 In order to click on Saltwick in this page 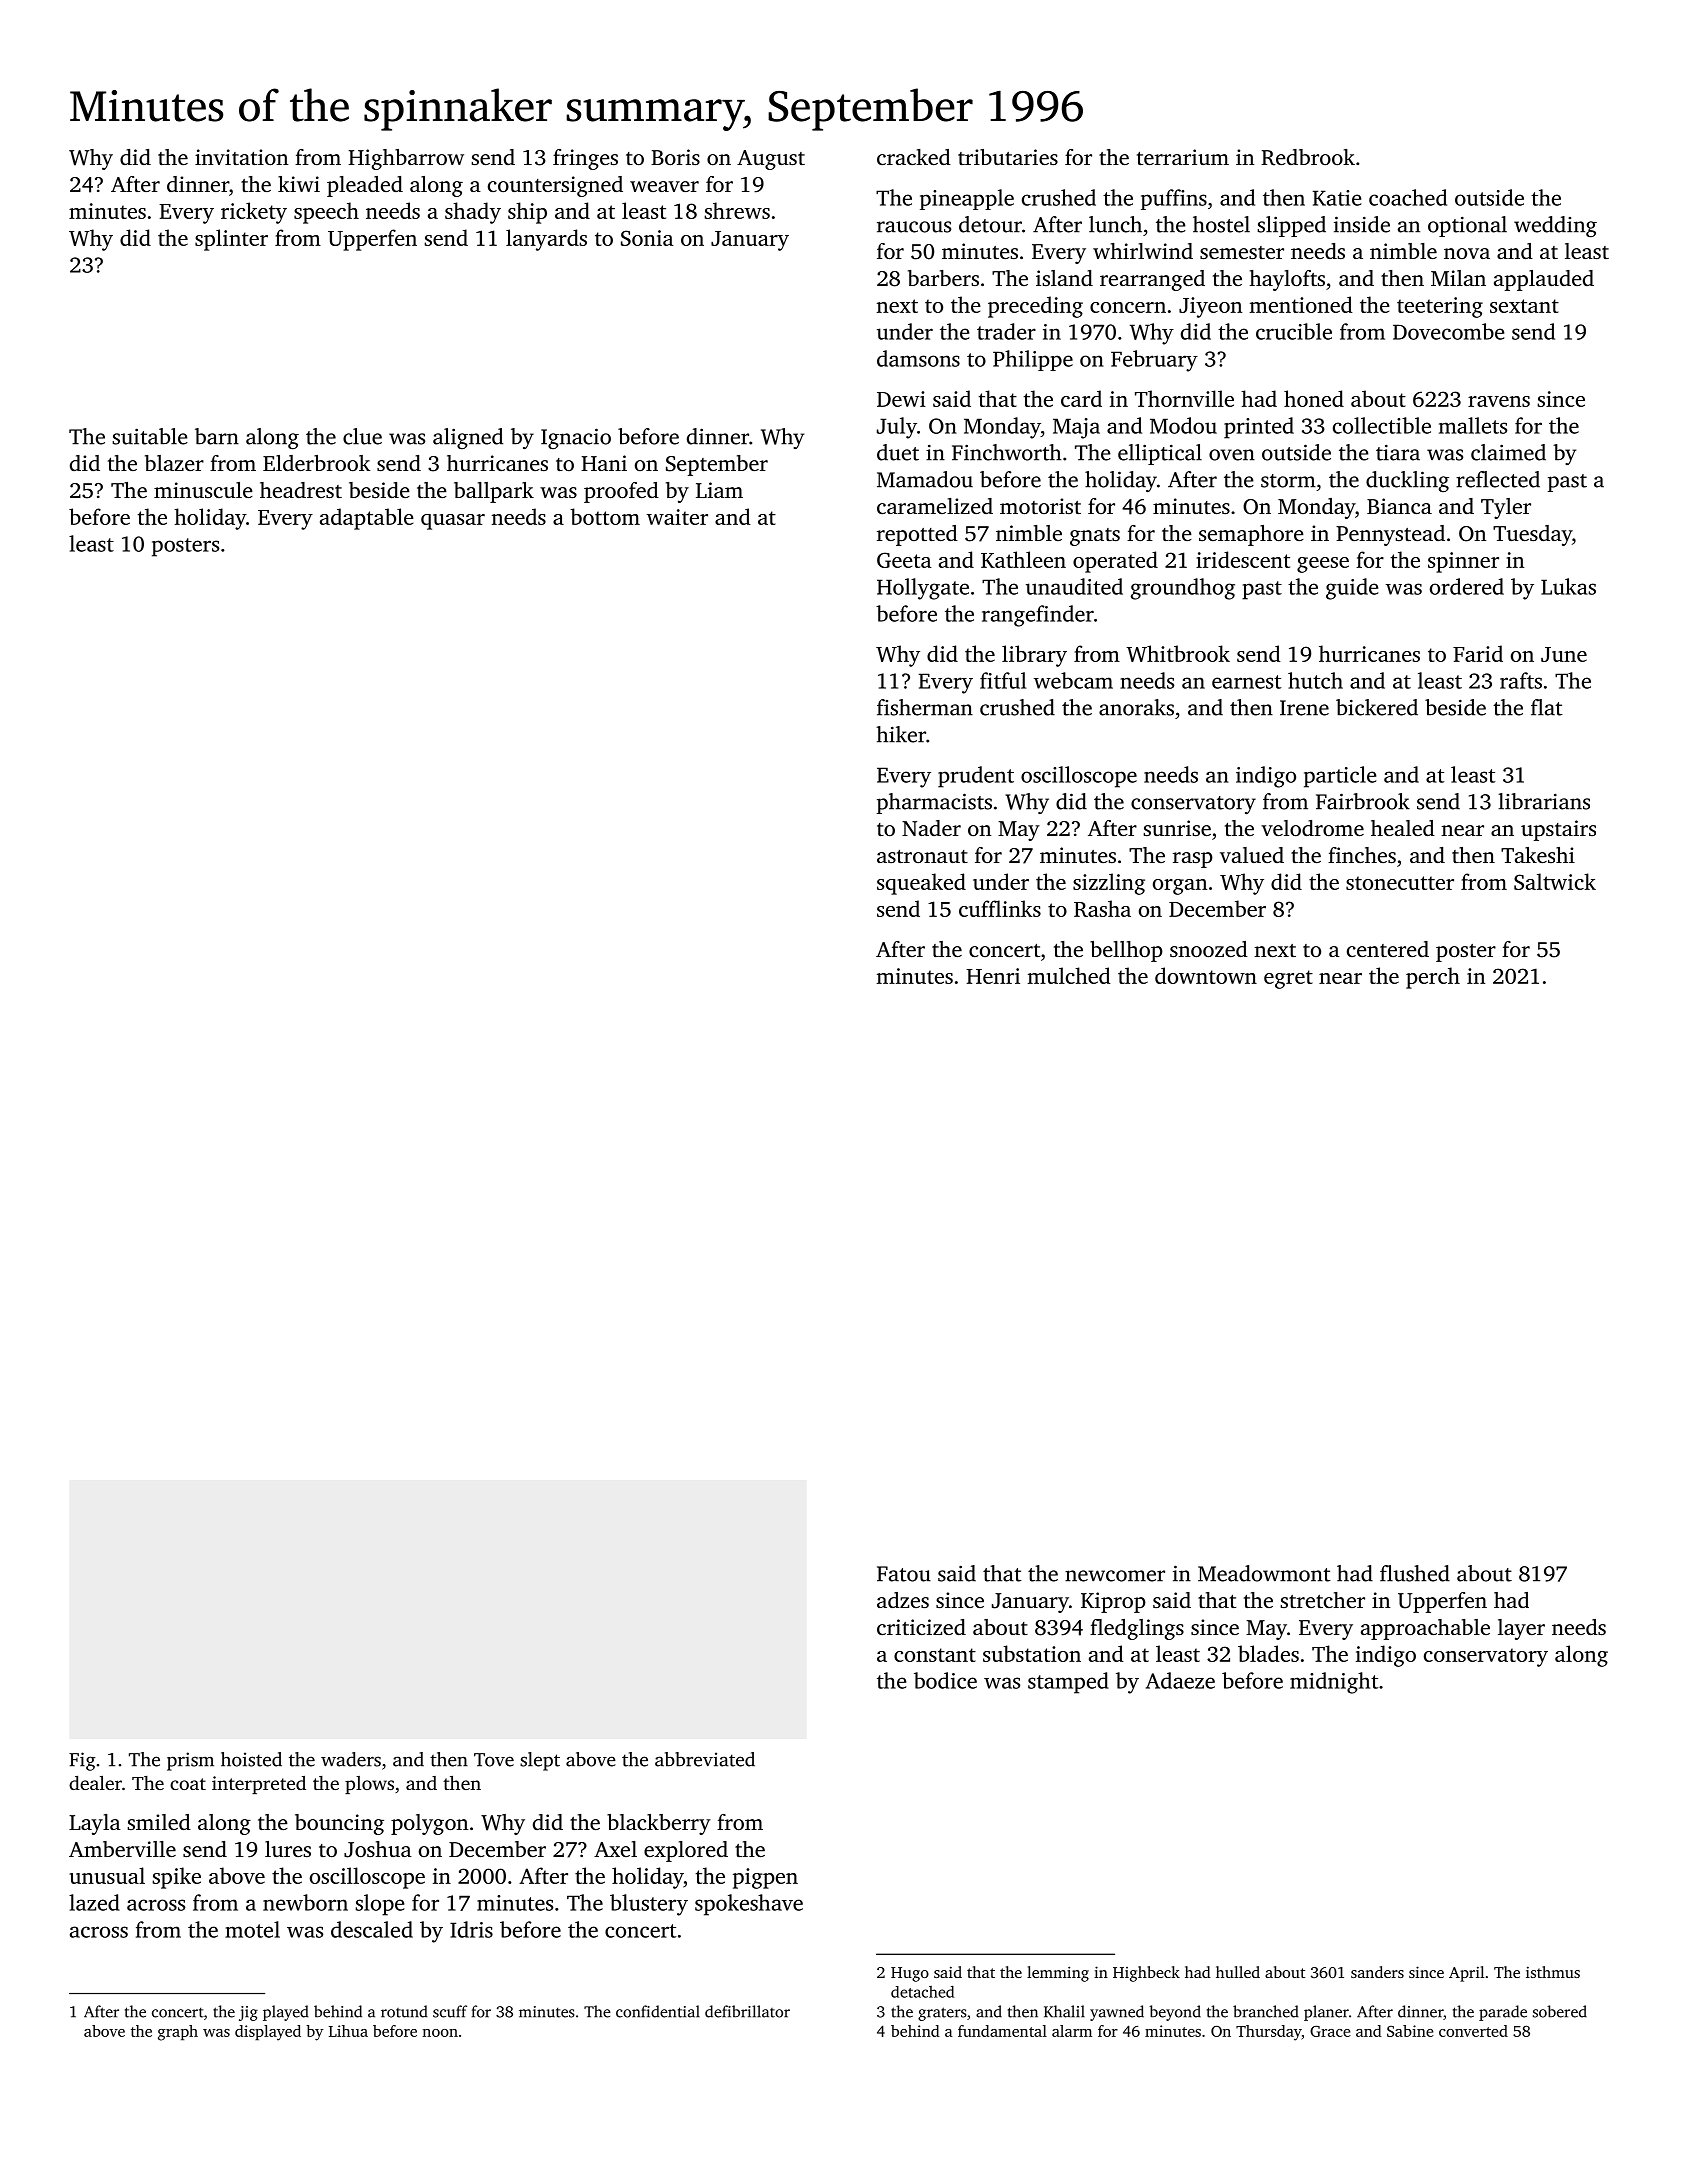, I will do `click(1555, 881)`.
